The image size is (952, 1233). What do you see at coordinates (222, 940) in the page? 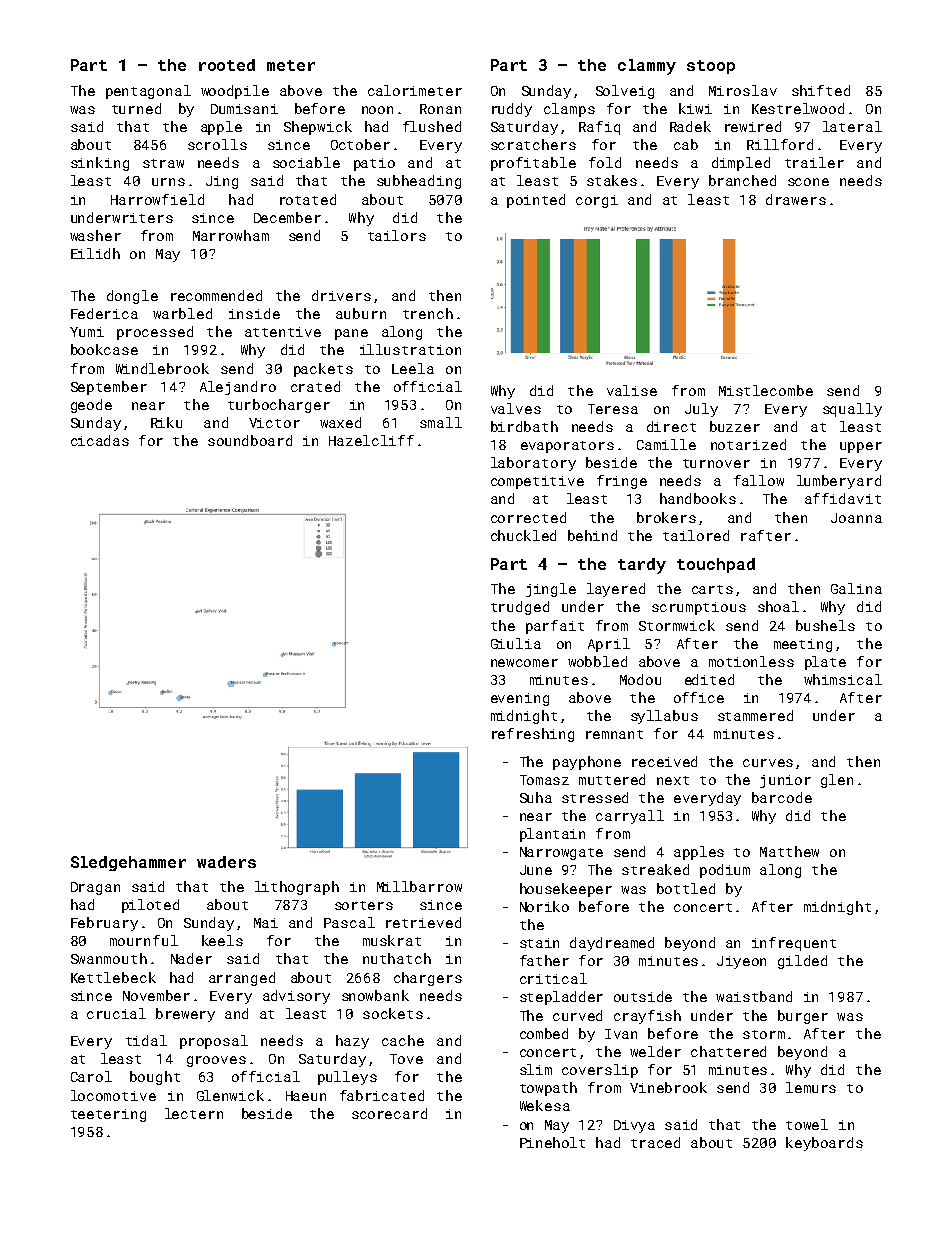
I see `keels` at bounding box center [222, 940].
